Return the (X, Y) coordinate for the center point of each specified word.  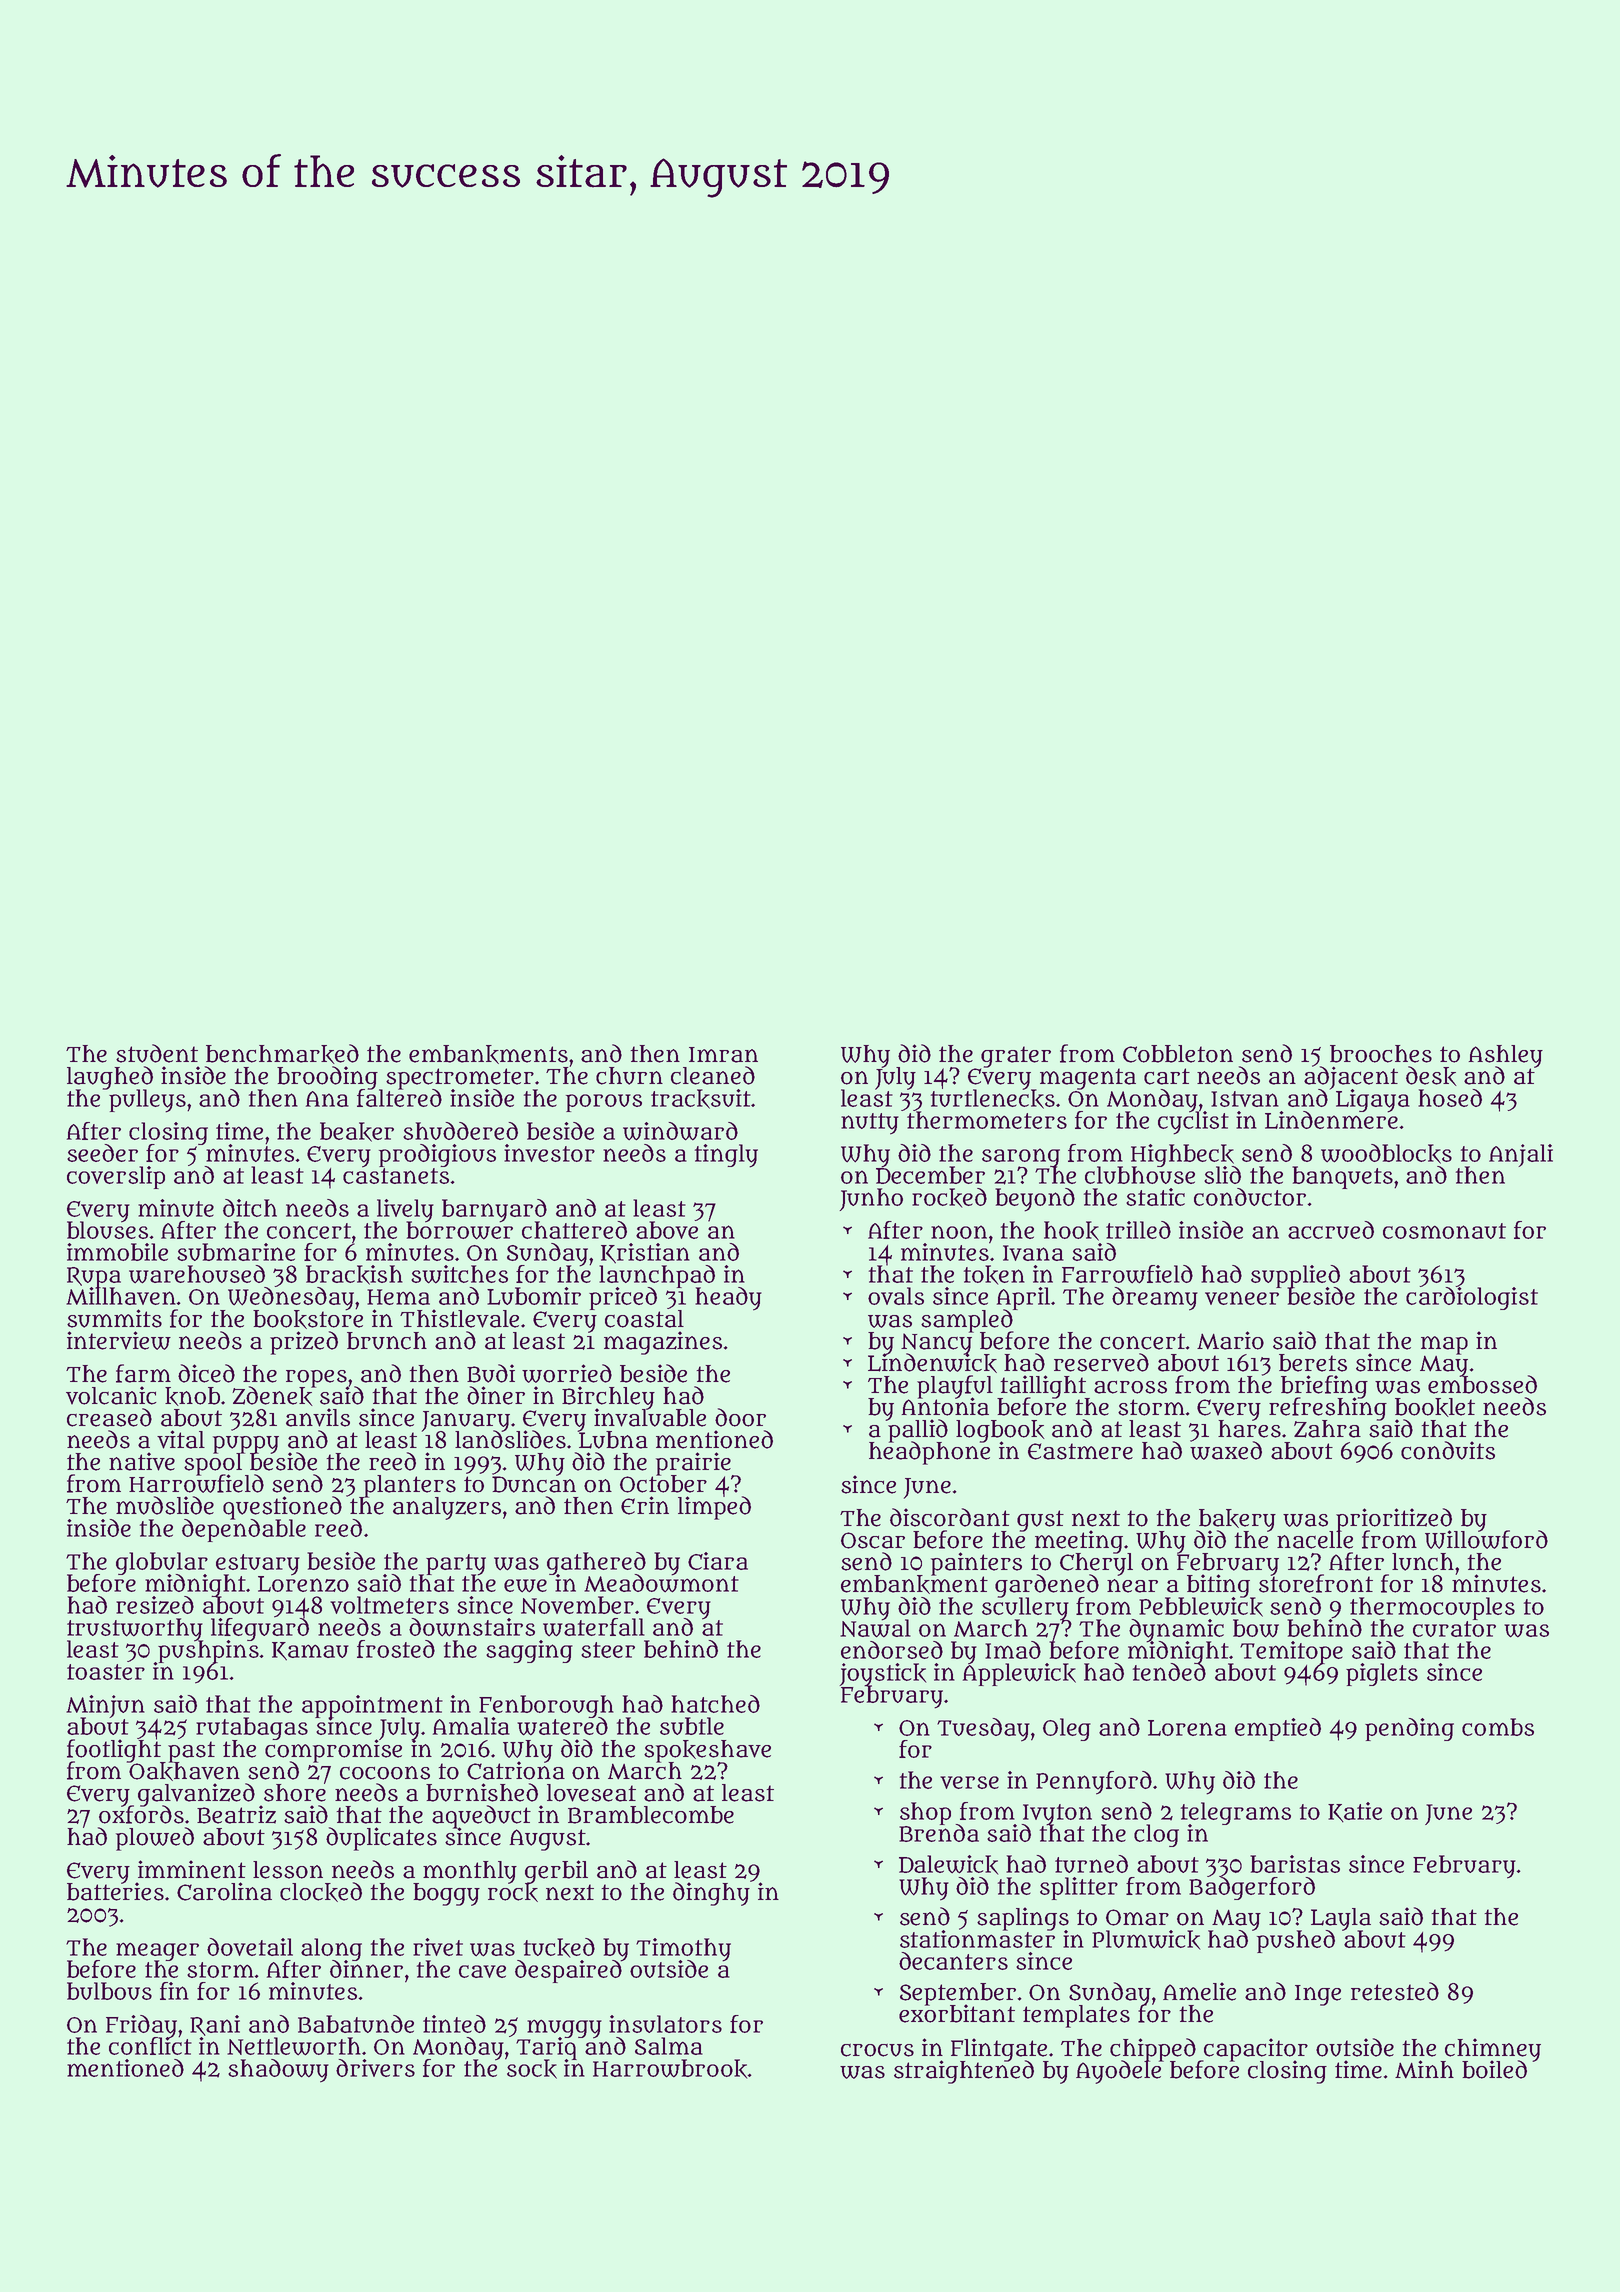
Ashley (1506, 1056)
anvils (318, 1417)
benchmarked (282, 1054)
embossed (1482, 1385)
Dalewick (949, 1865)
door (740, 1417)
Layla (1341, 1919)
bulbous (109, 1991)
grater (1016, 1057)
